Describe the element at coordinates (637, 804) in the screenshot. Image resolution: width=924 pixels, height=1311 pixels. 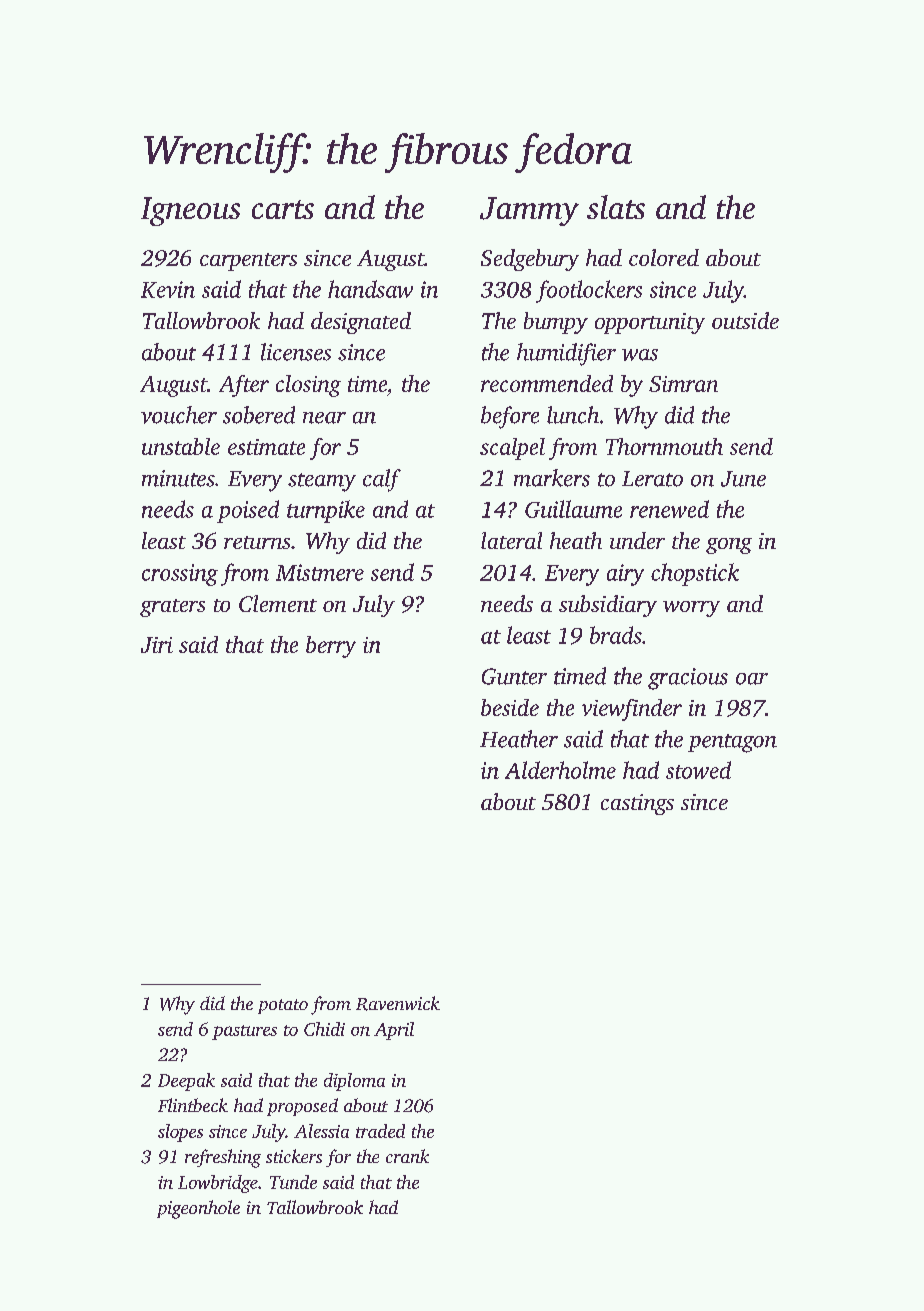
I see `castings` at that location.
